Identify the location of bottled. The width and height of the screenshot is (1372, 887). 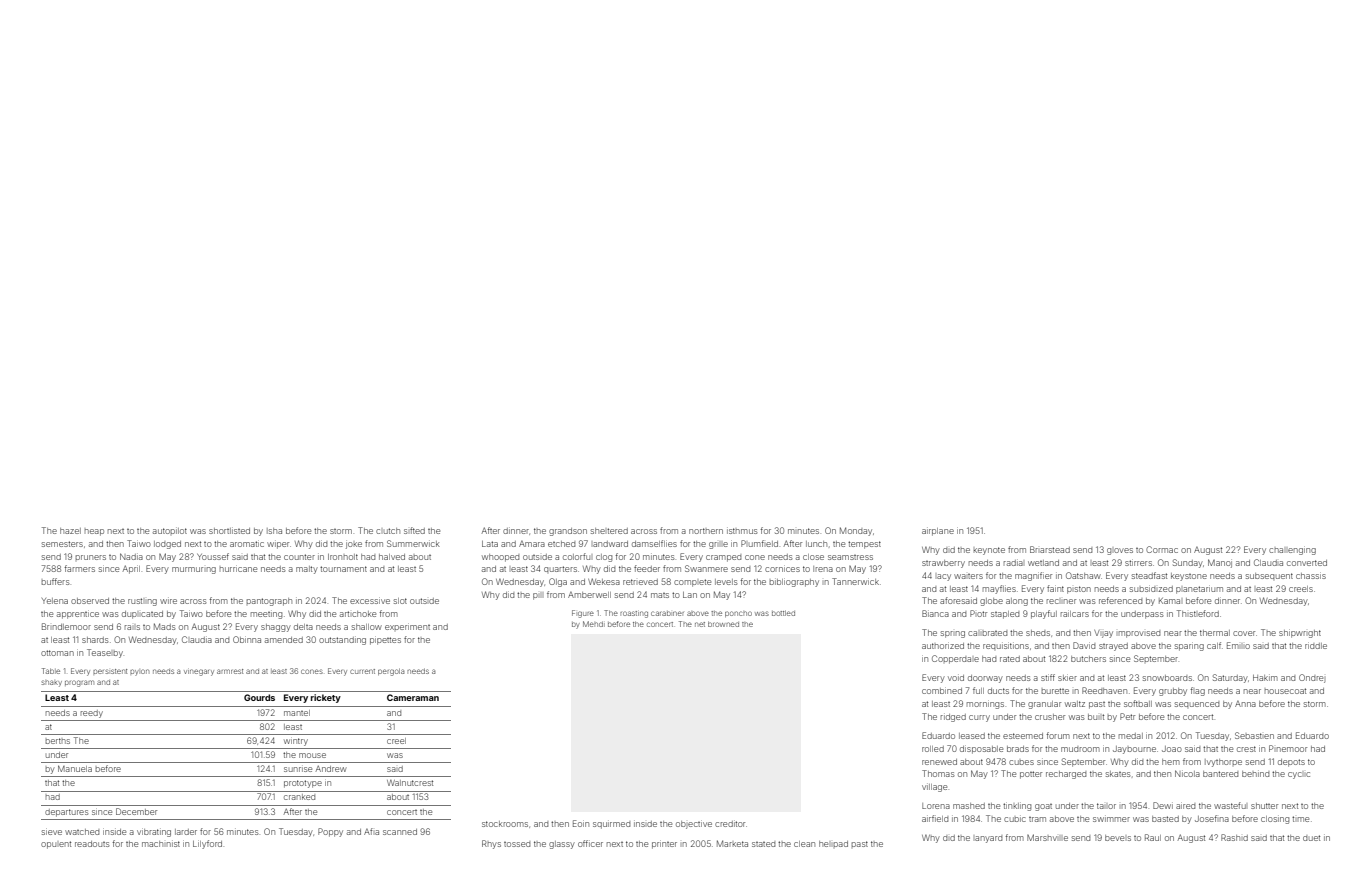
(783, 613).
